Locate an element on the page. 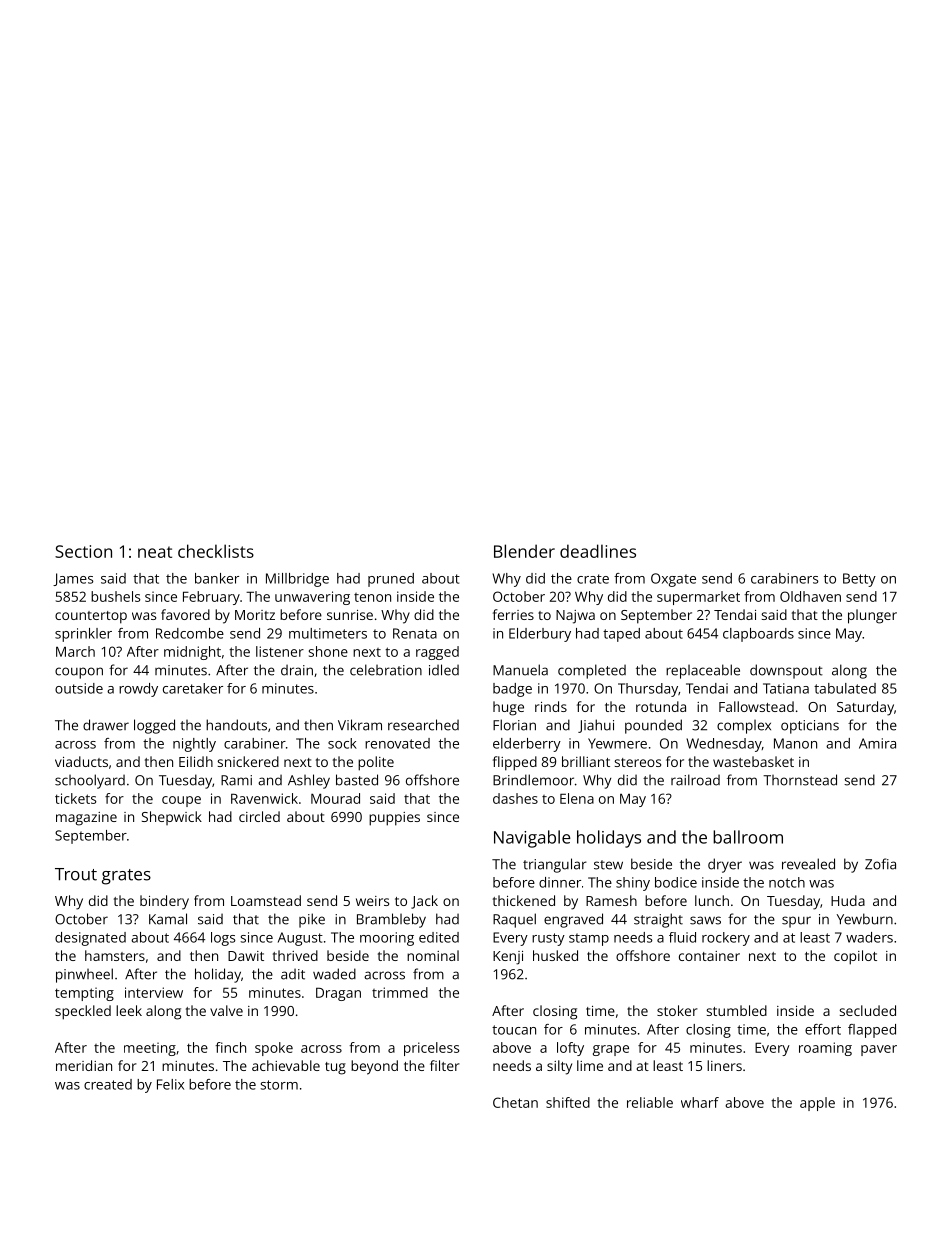 The width and height of the document is (952, 1233). crate is located at coordinates (593, 579).
